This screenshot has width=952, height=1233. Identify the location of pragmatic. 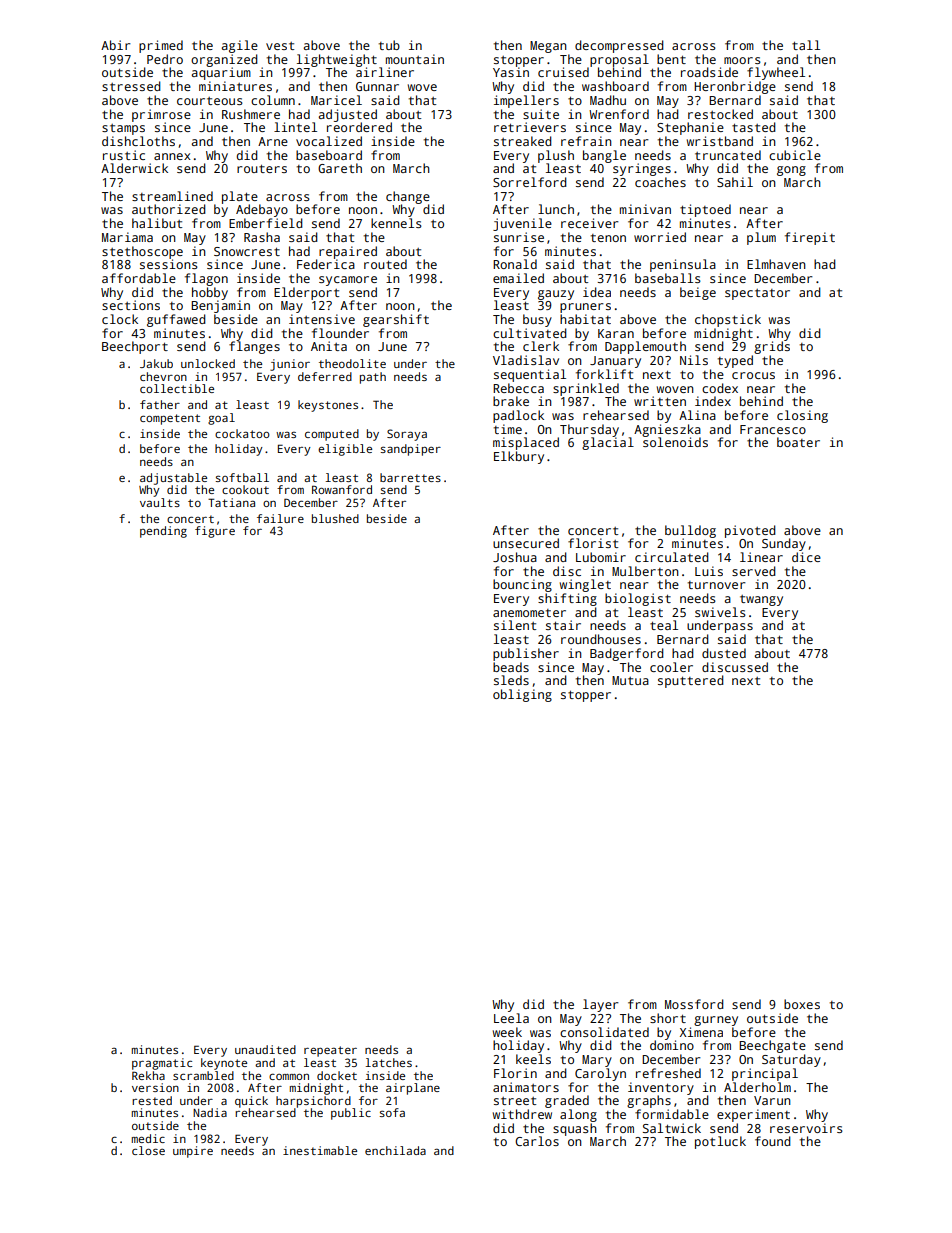
(162, 1064).
